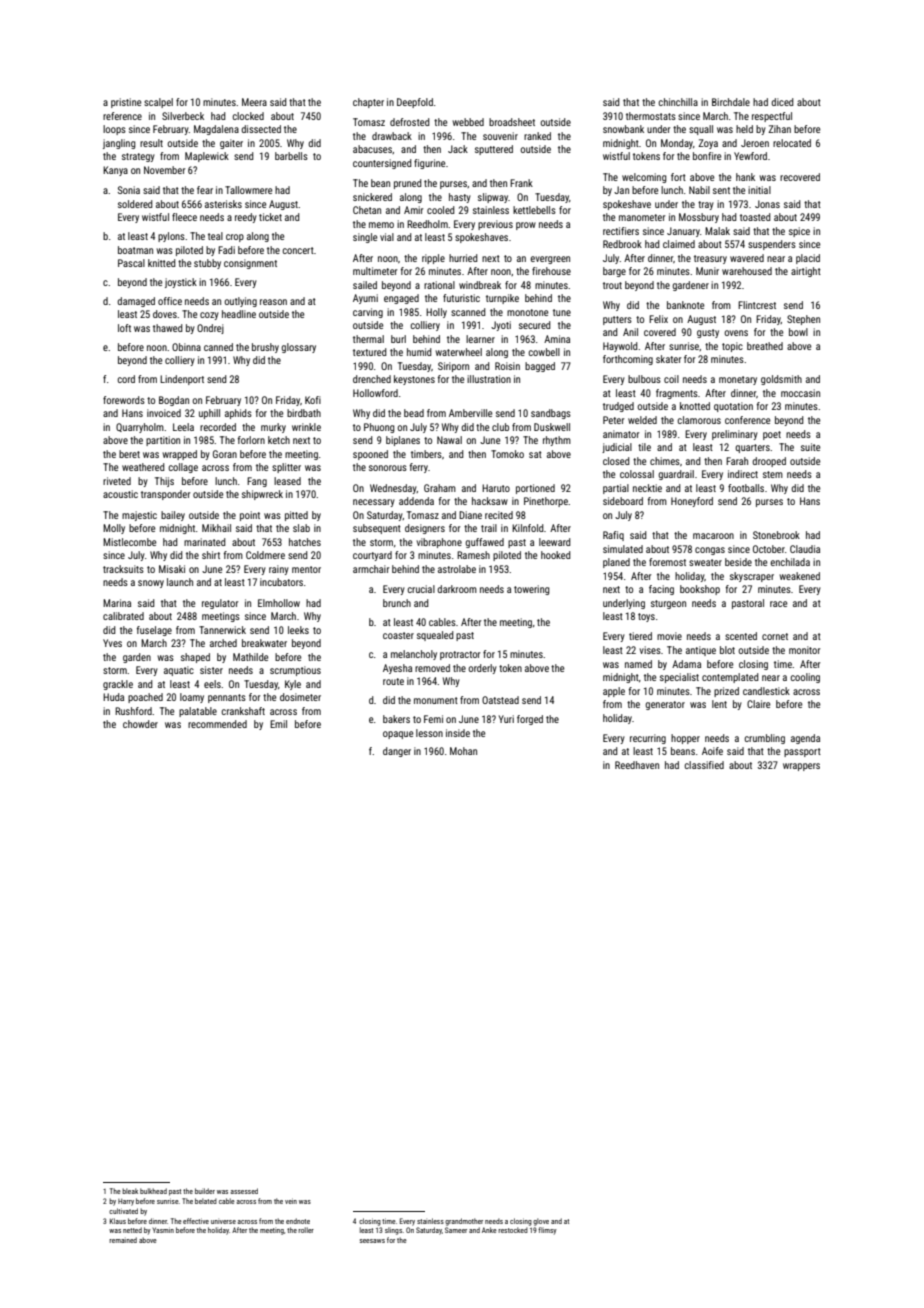 This page has width=924, height=1308. What do you see at coordinates (397, 752) in the page?
I see `danger` at bounding box center [397, 752].
